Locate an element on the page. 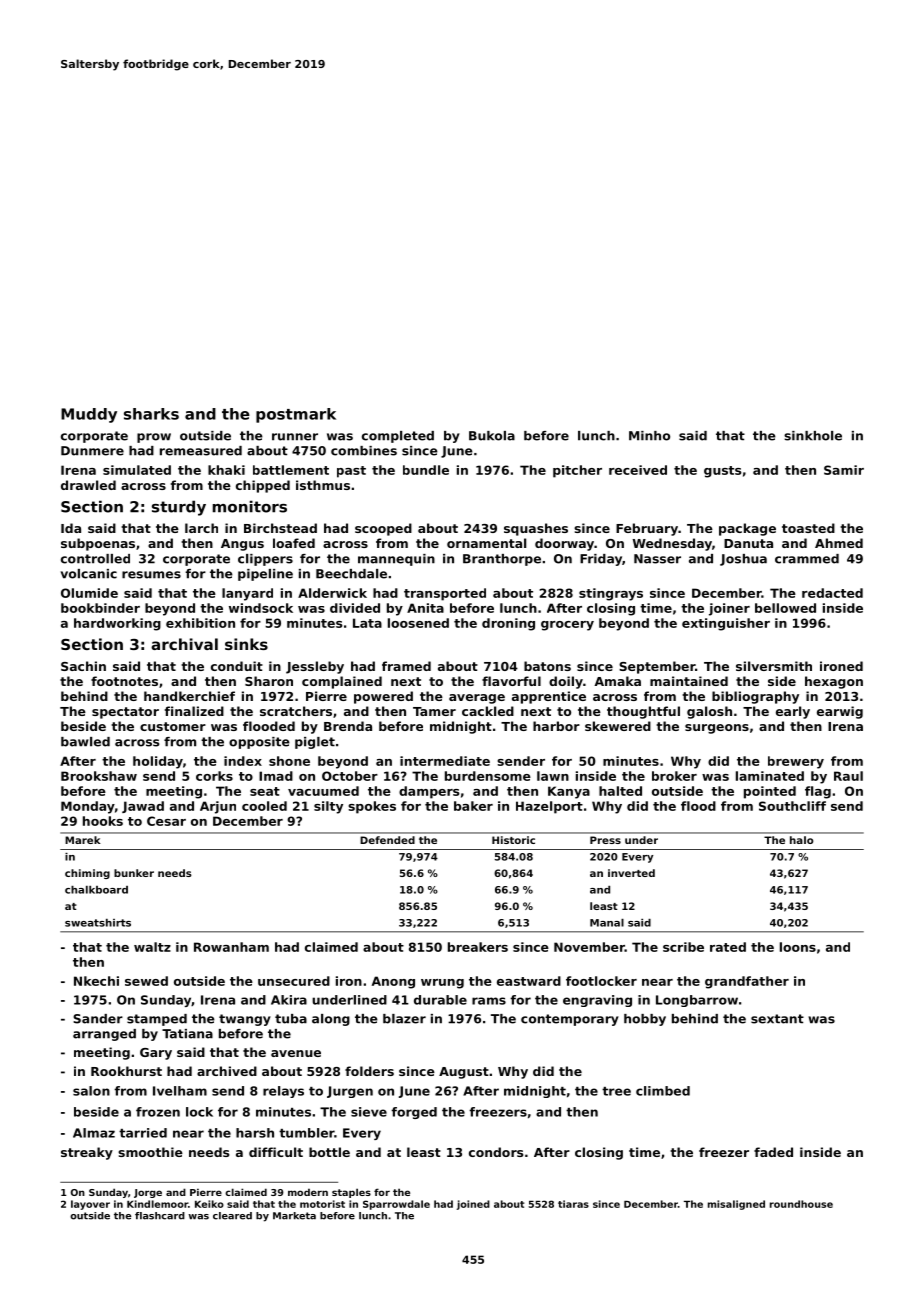 This image has height=1308, width=924. loons is located at coordinates (798, 947).
